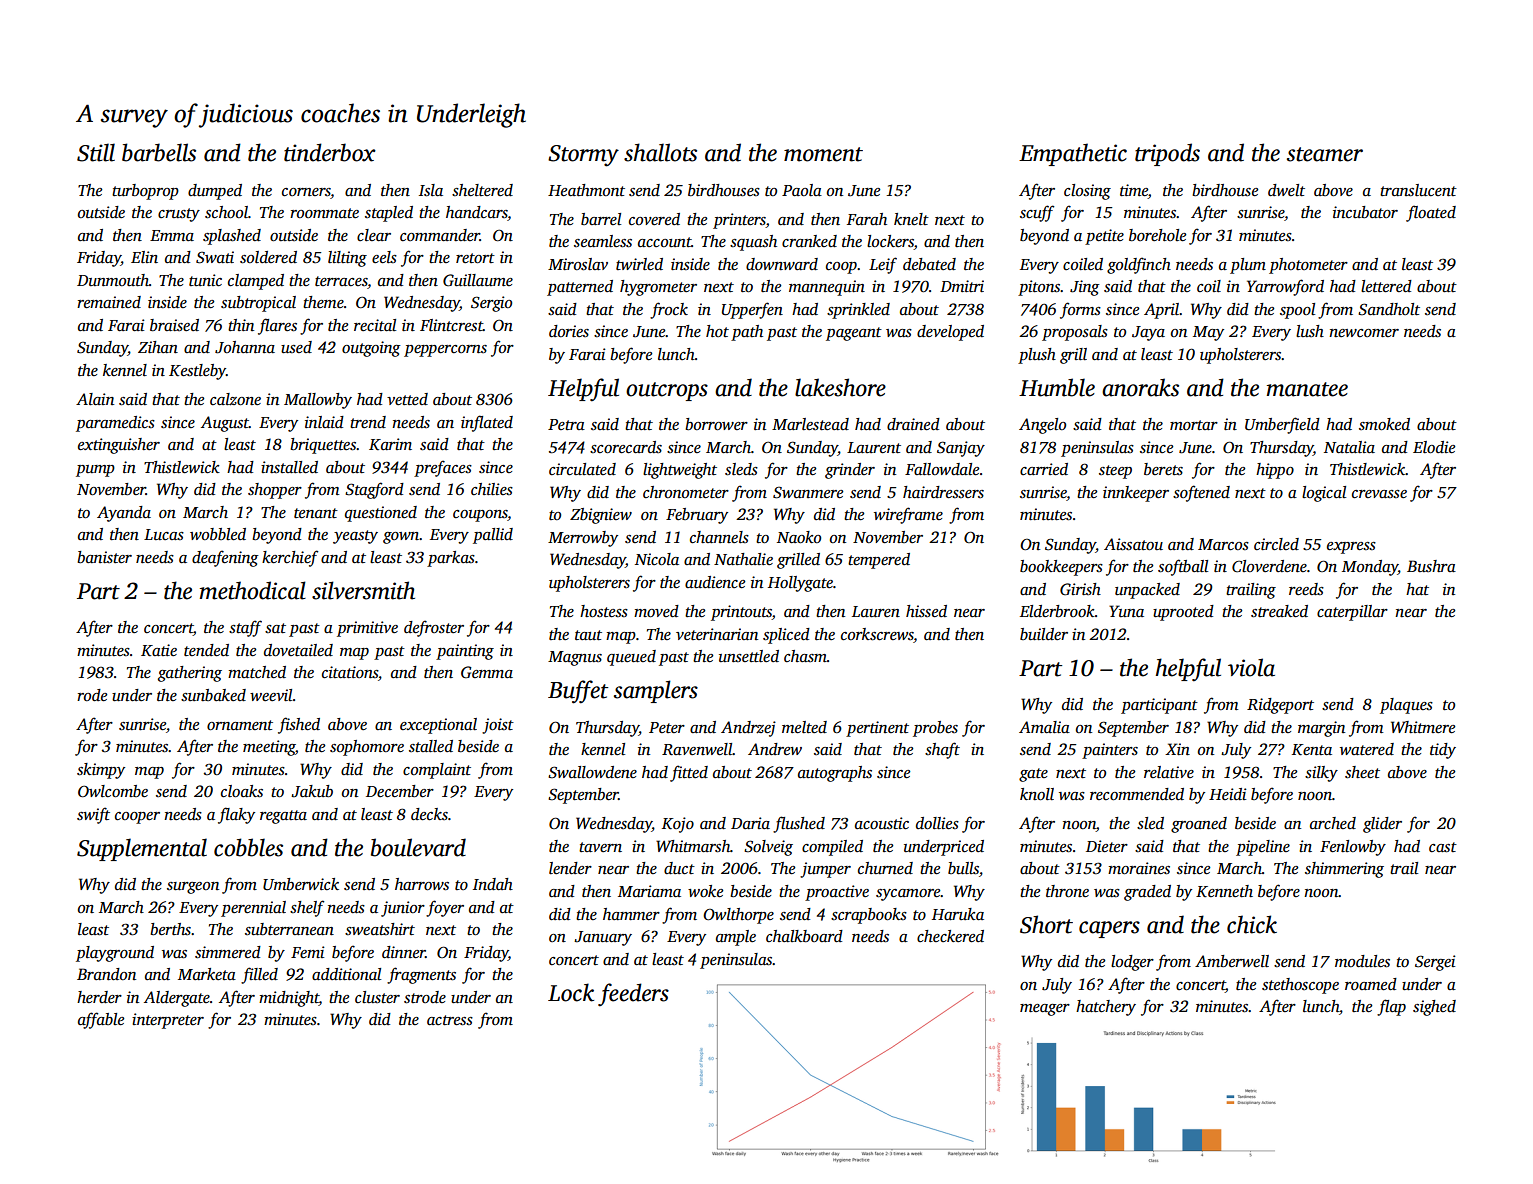 The width and height of the document is (1533, 1184). What do you see at coordinates (159, 650) in the document?
I see `Katie` at bounding box center [159, 650].
